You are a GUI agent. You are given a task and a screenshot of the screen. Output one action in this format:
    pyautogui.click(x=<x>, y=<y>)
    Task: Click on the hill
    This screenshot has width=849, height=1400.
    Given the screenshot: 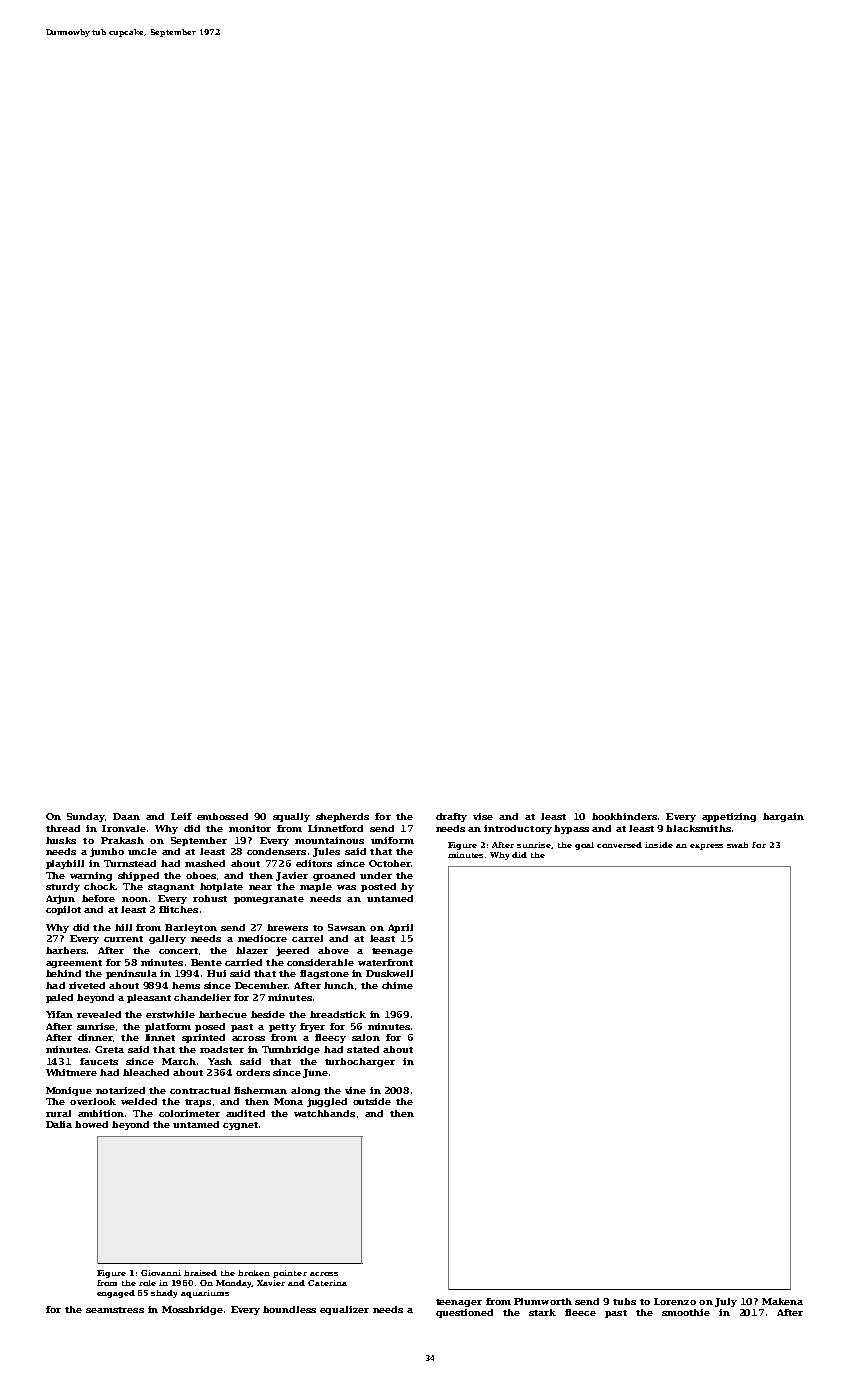 What is the action you would take?
    pyautogui.click(x=123, y=927)
